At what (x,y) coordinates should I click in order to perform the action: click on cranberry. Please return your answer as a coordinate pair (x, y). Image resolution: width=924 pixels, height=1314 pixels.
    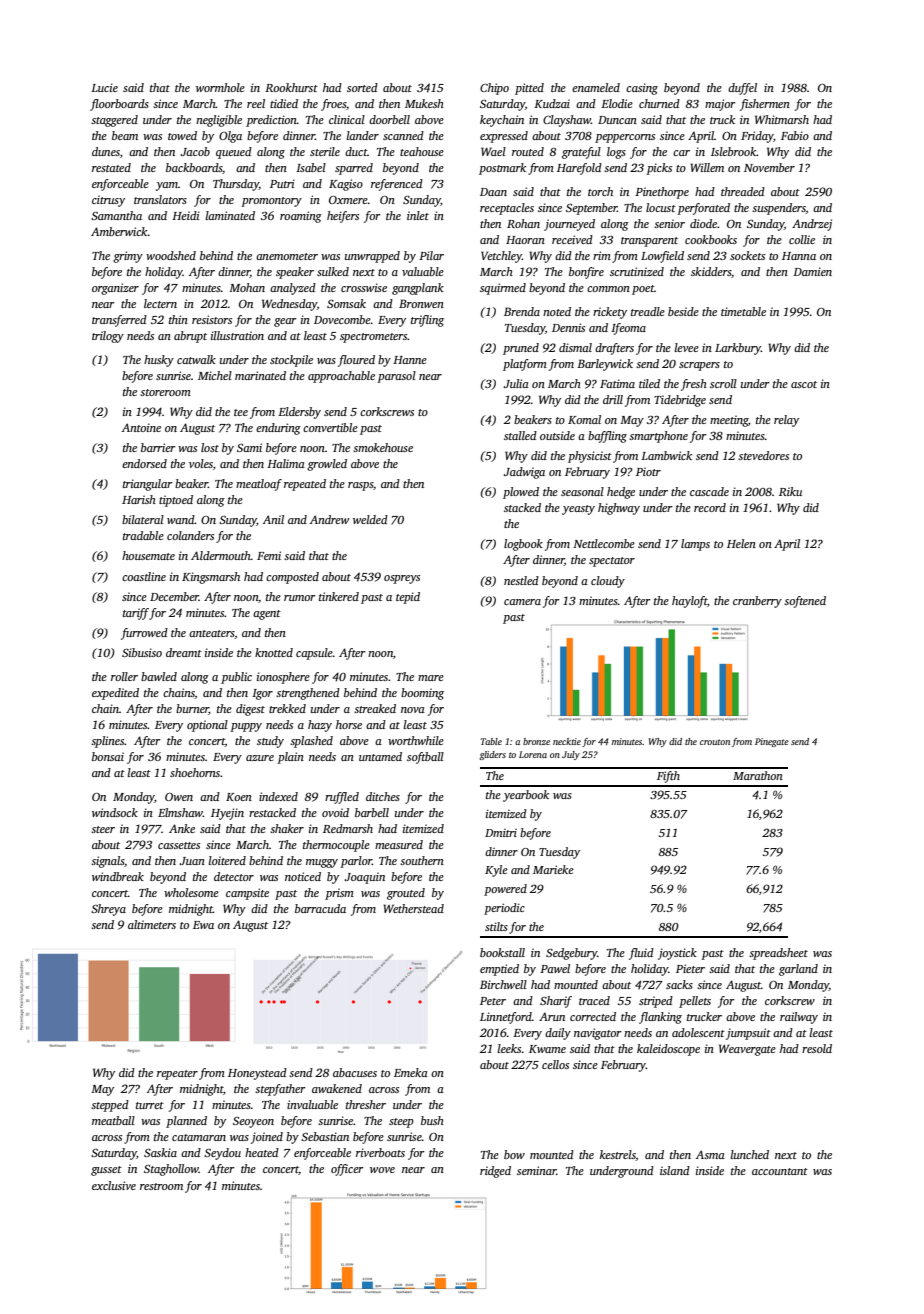
    Looking at the image, I should click on (757, 602).
